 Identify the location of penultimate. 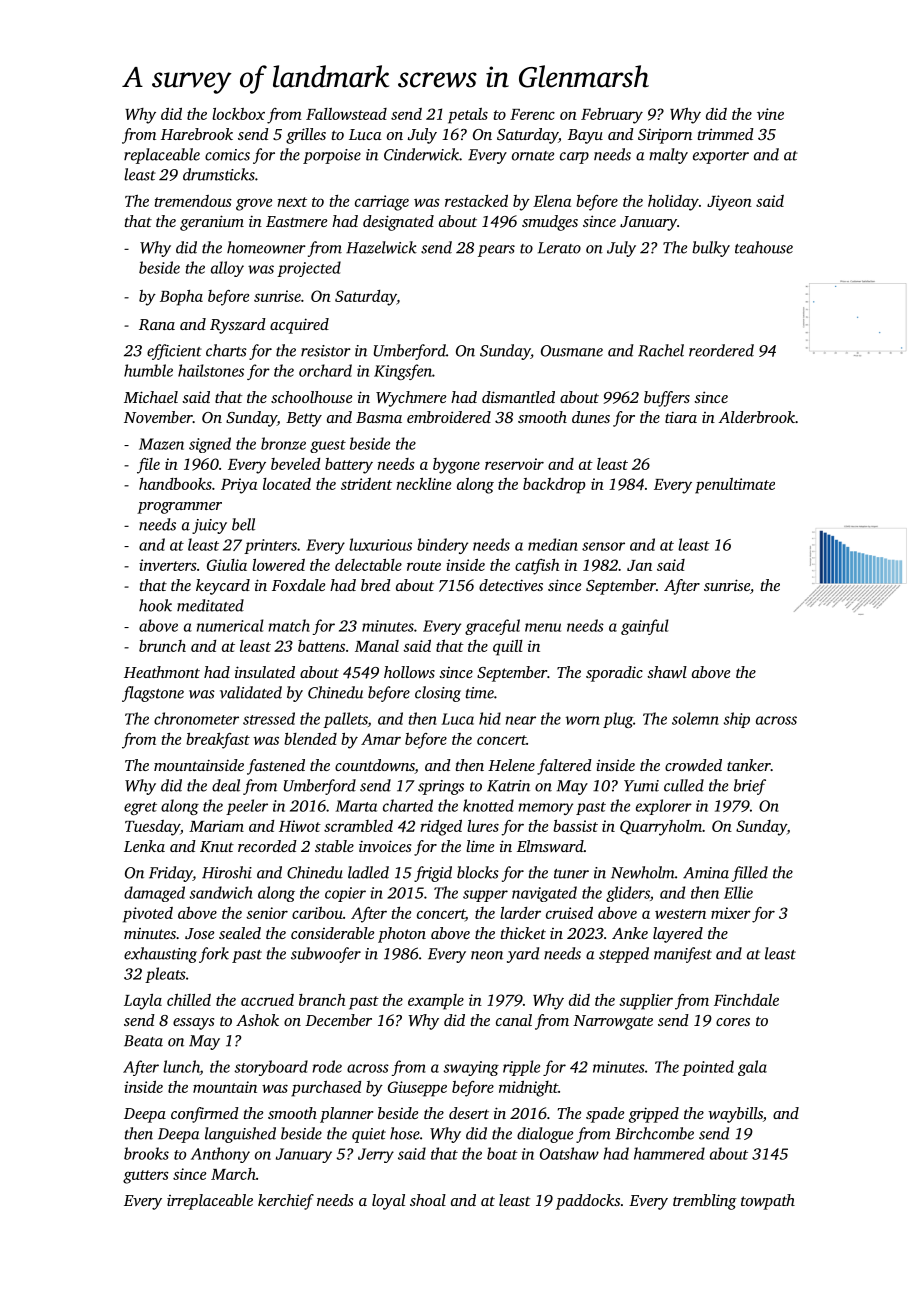
(735, 486).
